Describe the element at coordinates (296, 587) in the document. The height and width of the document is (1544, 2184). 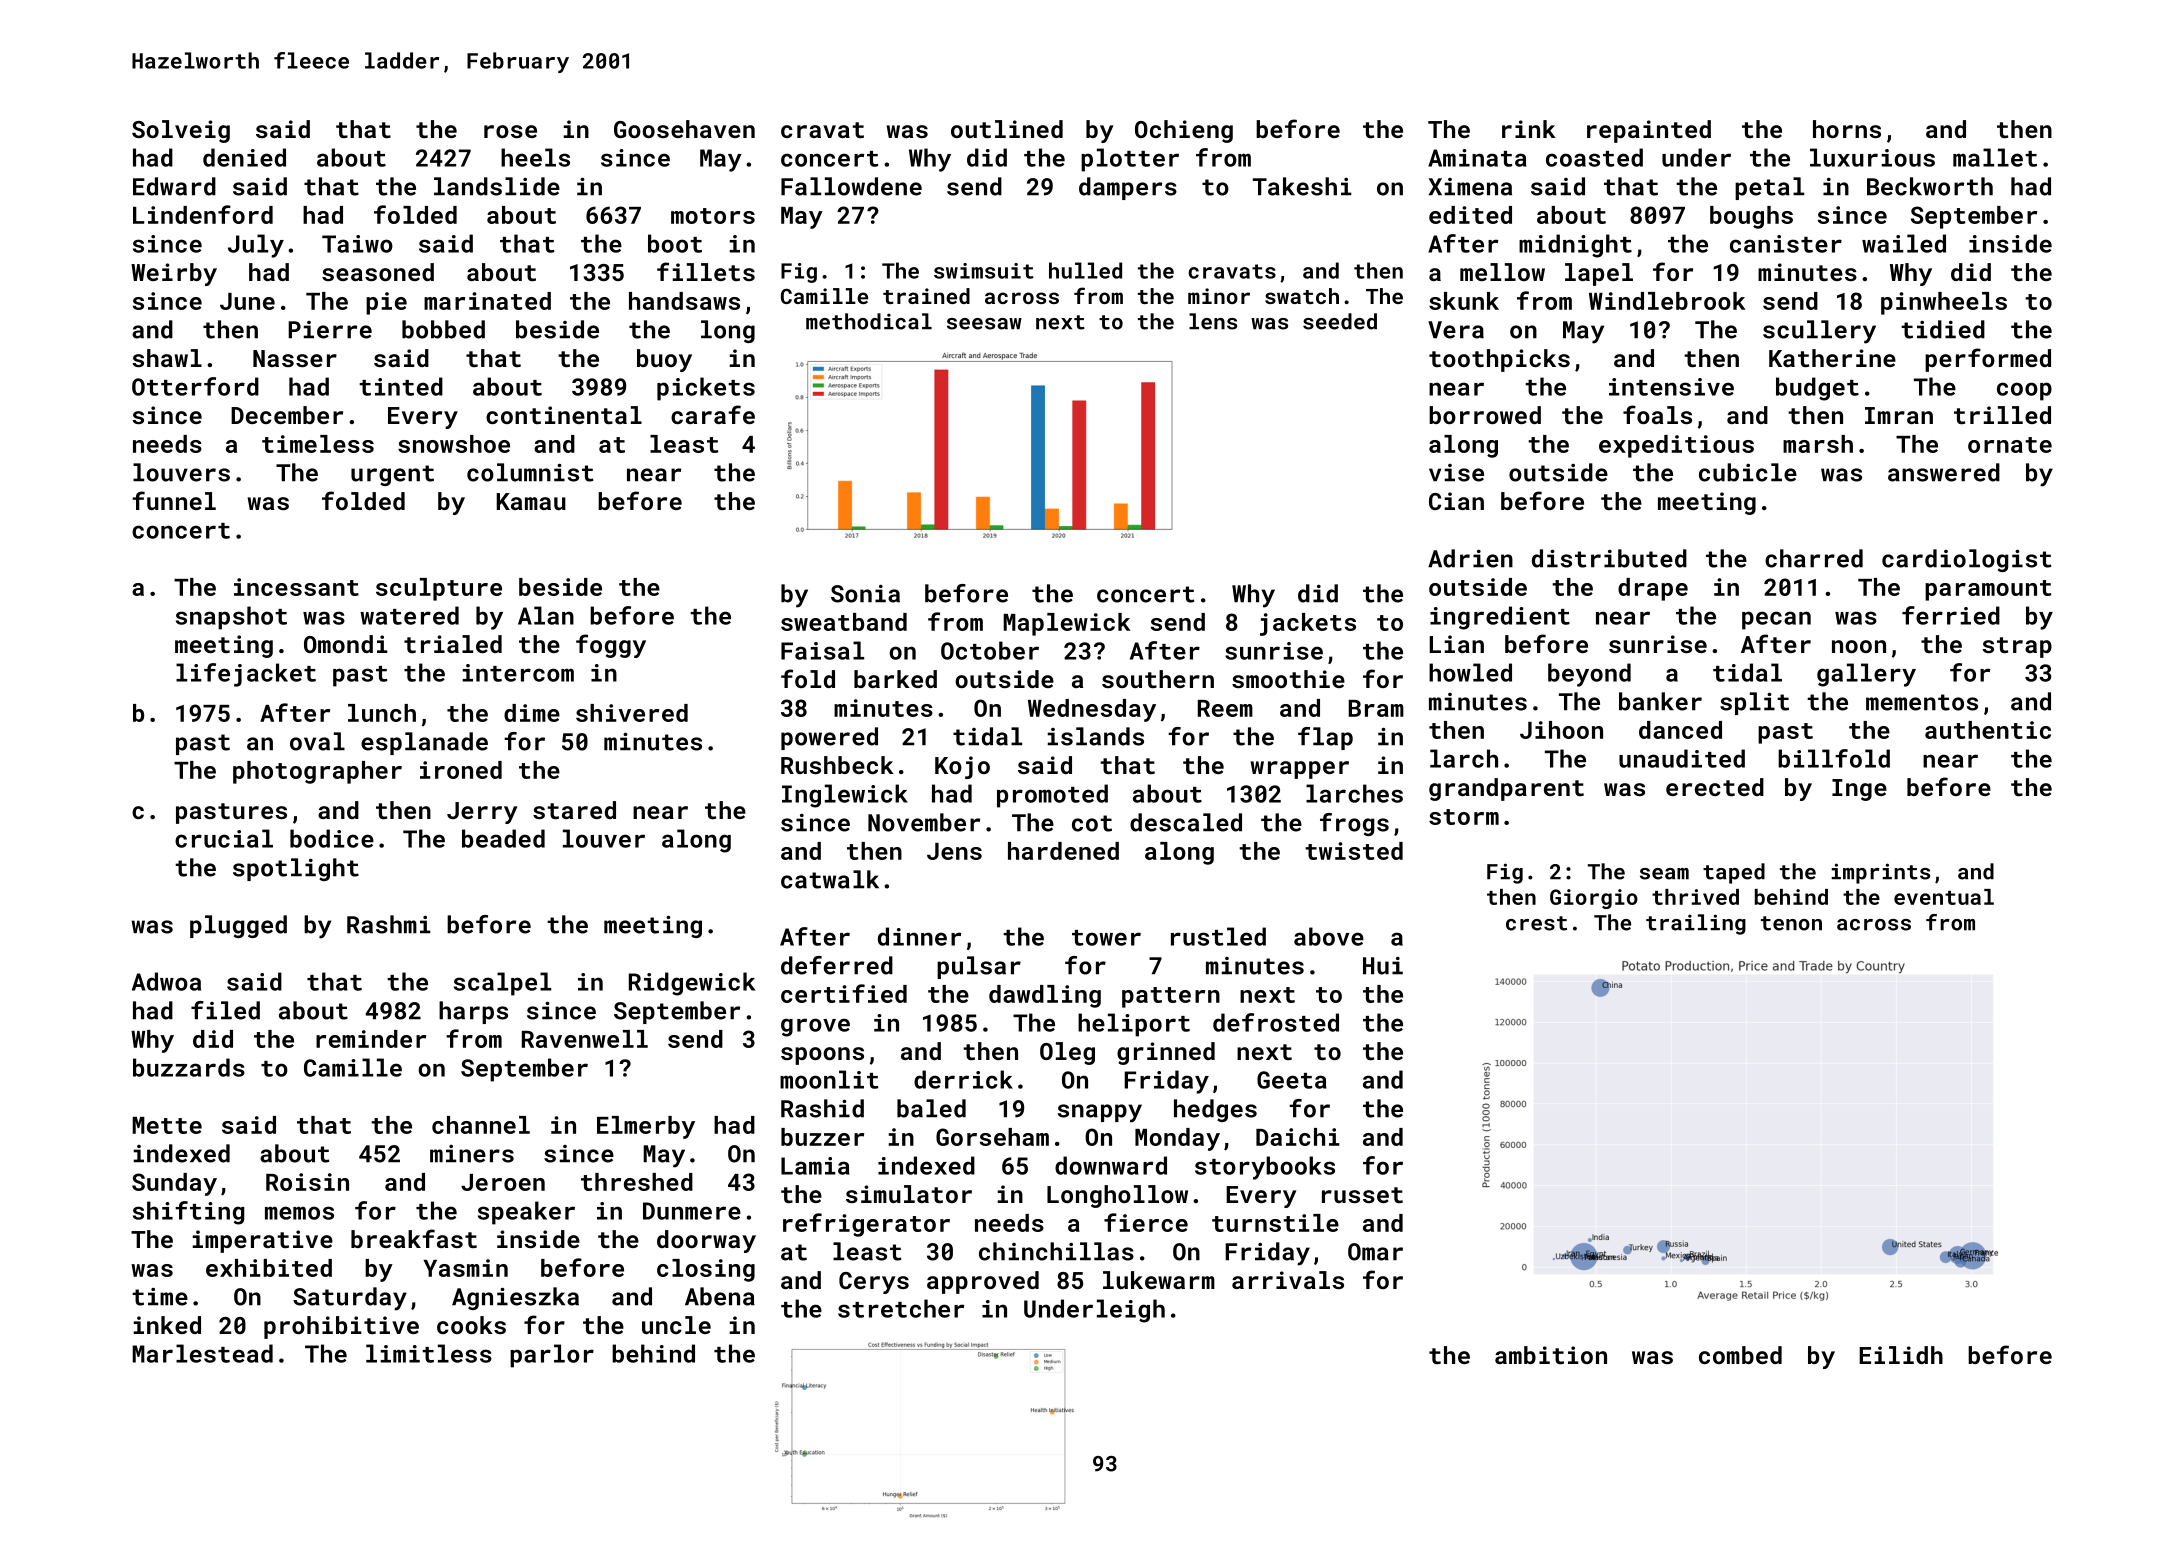
I see `incessant` at that location.
